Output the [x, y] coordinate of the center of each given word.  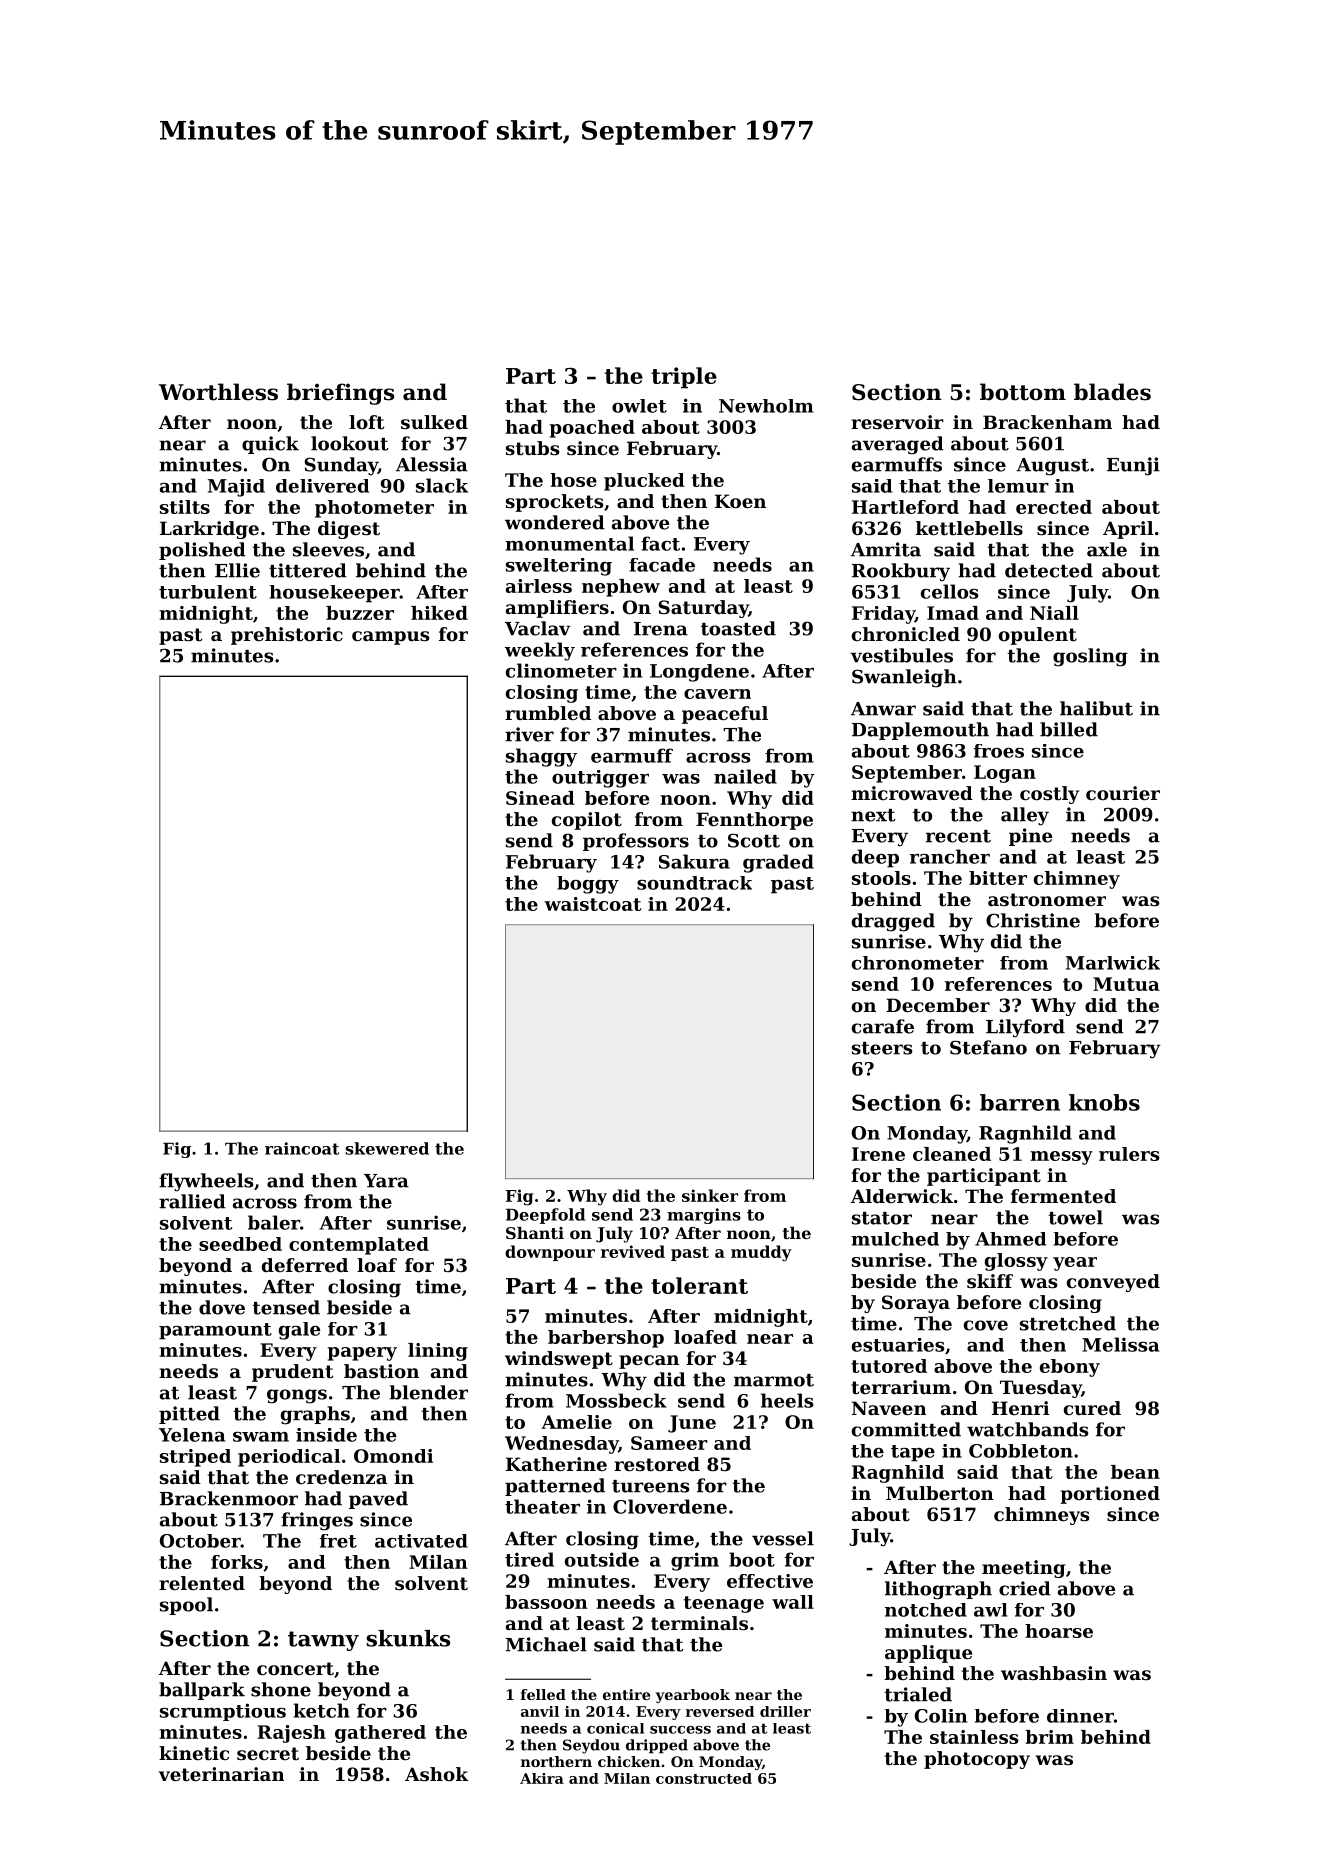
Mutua [1126, 984]
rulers [1129, 1154]
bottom [1023, 392]
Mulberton [940, 1493]
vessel [783, 1538]
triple [684, 377]
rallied [192, 1201]
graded [778, 863]
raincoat [302, 1148]
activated [421, 1541]
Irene [878, 1154]
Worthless [218, 392]
